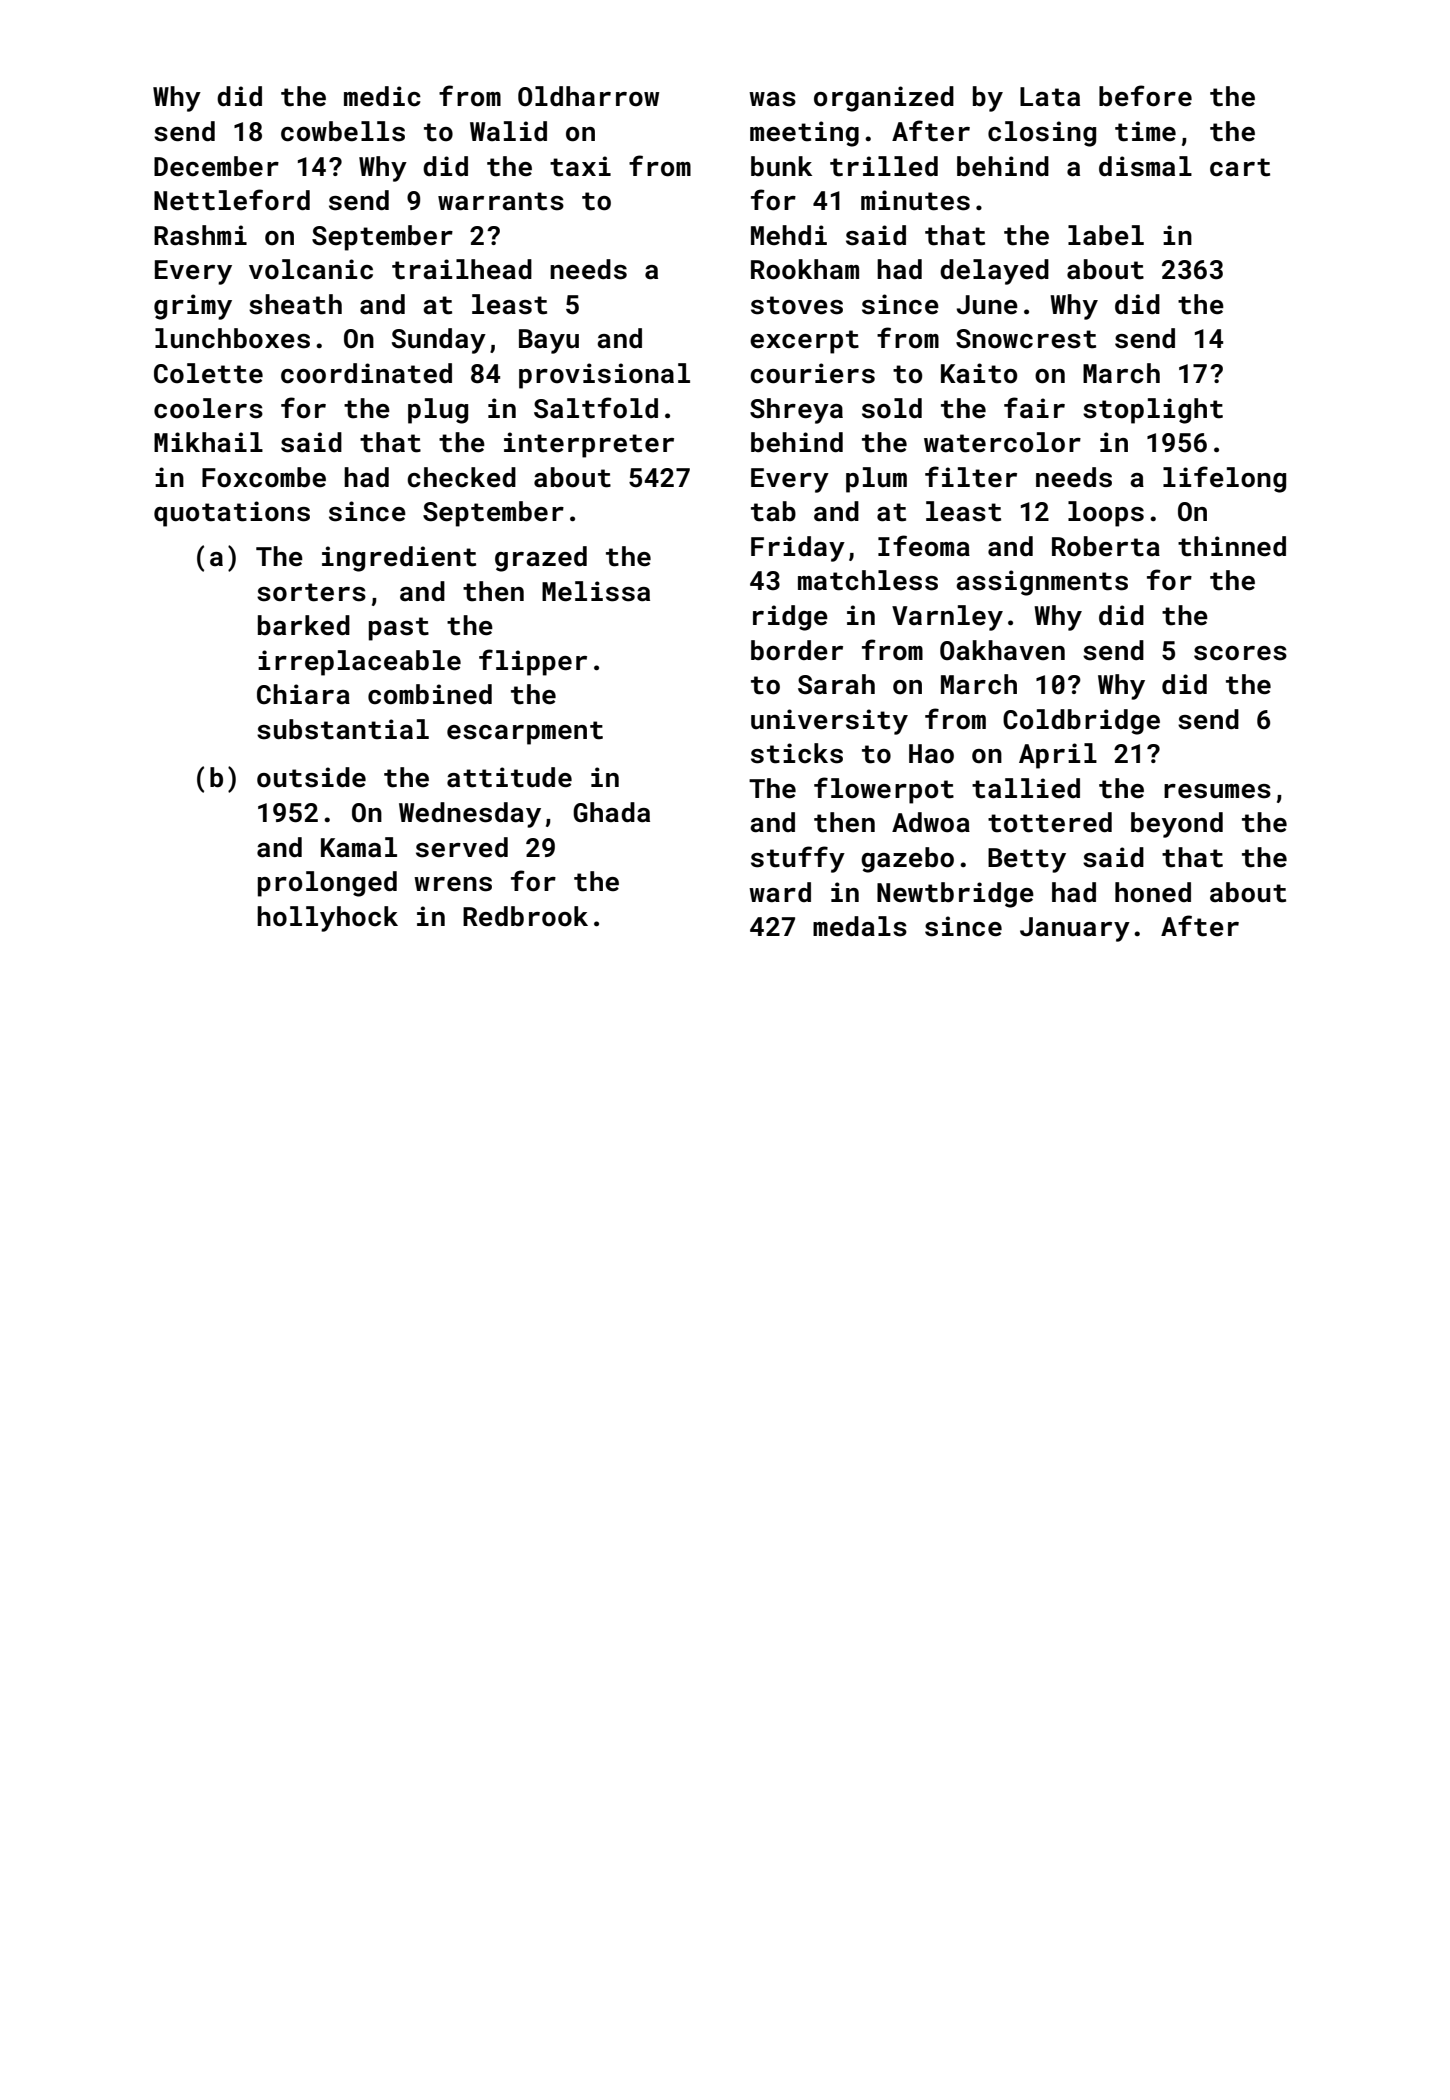 The image size is (1450, 2100). I want to click on ward, so click(780, 892).
